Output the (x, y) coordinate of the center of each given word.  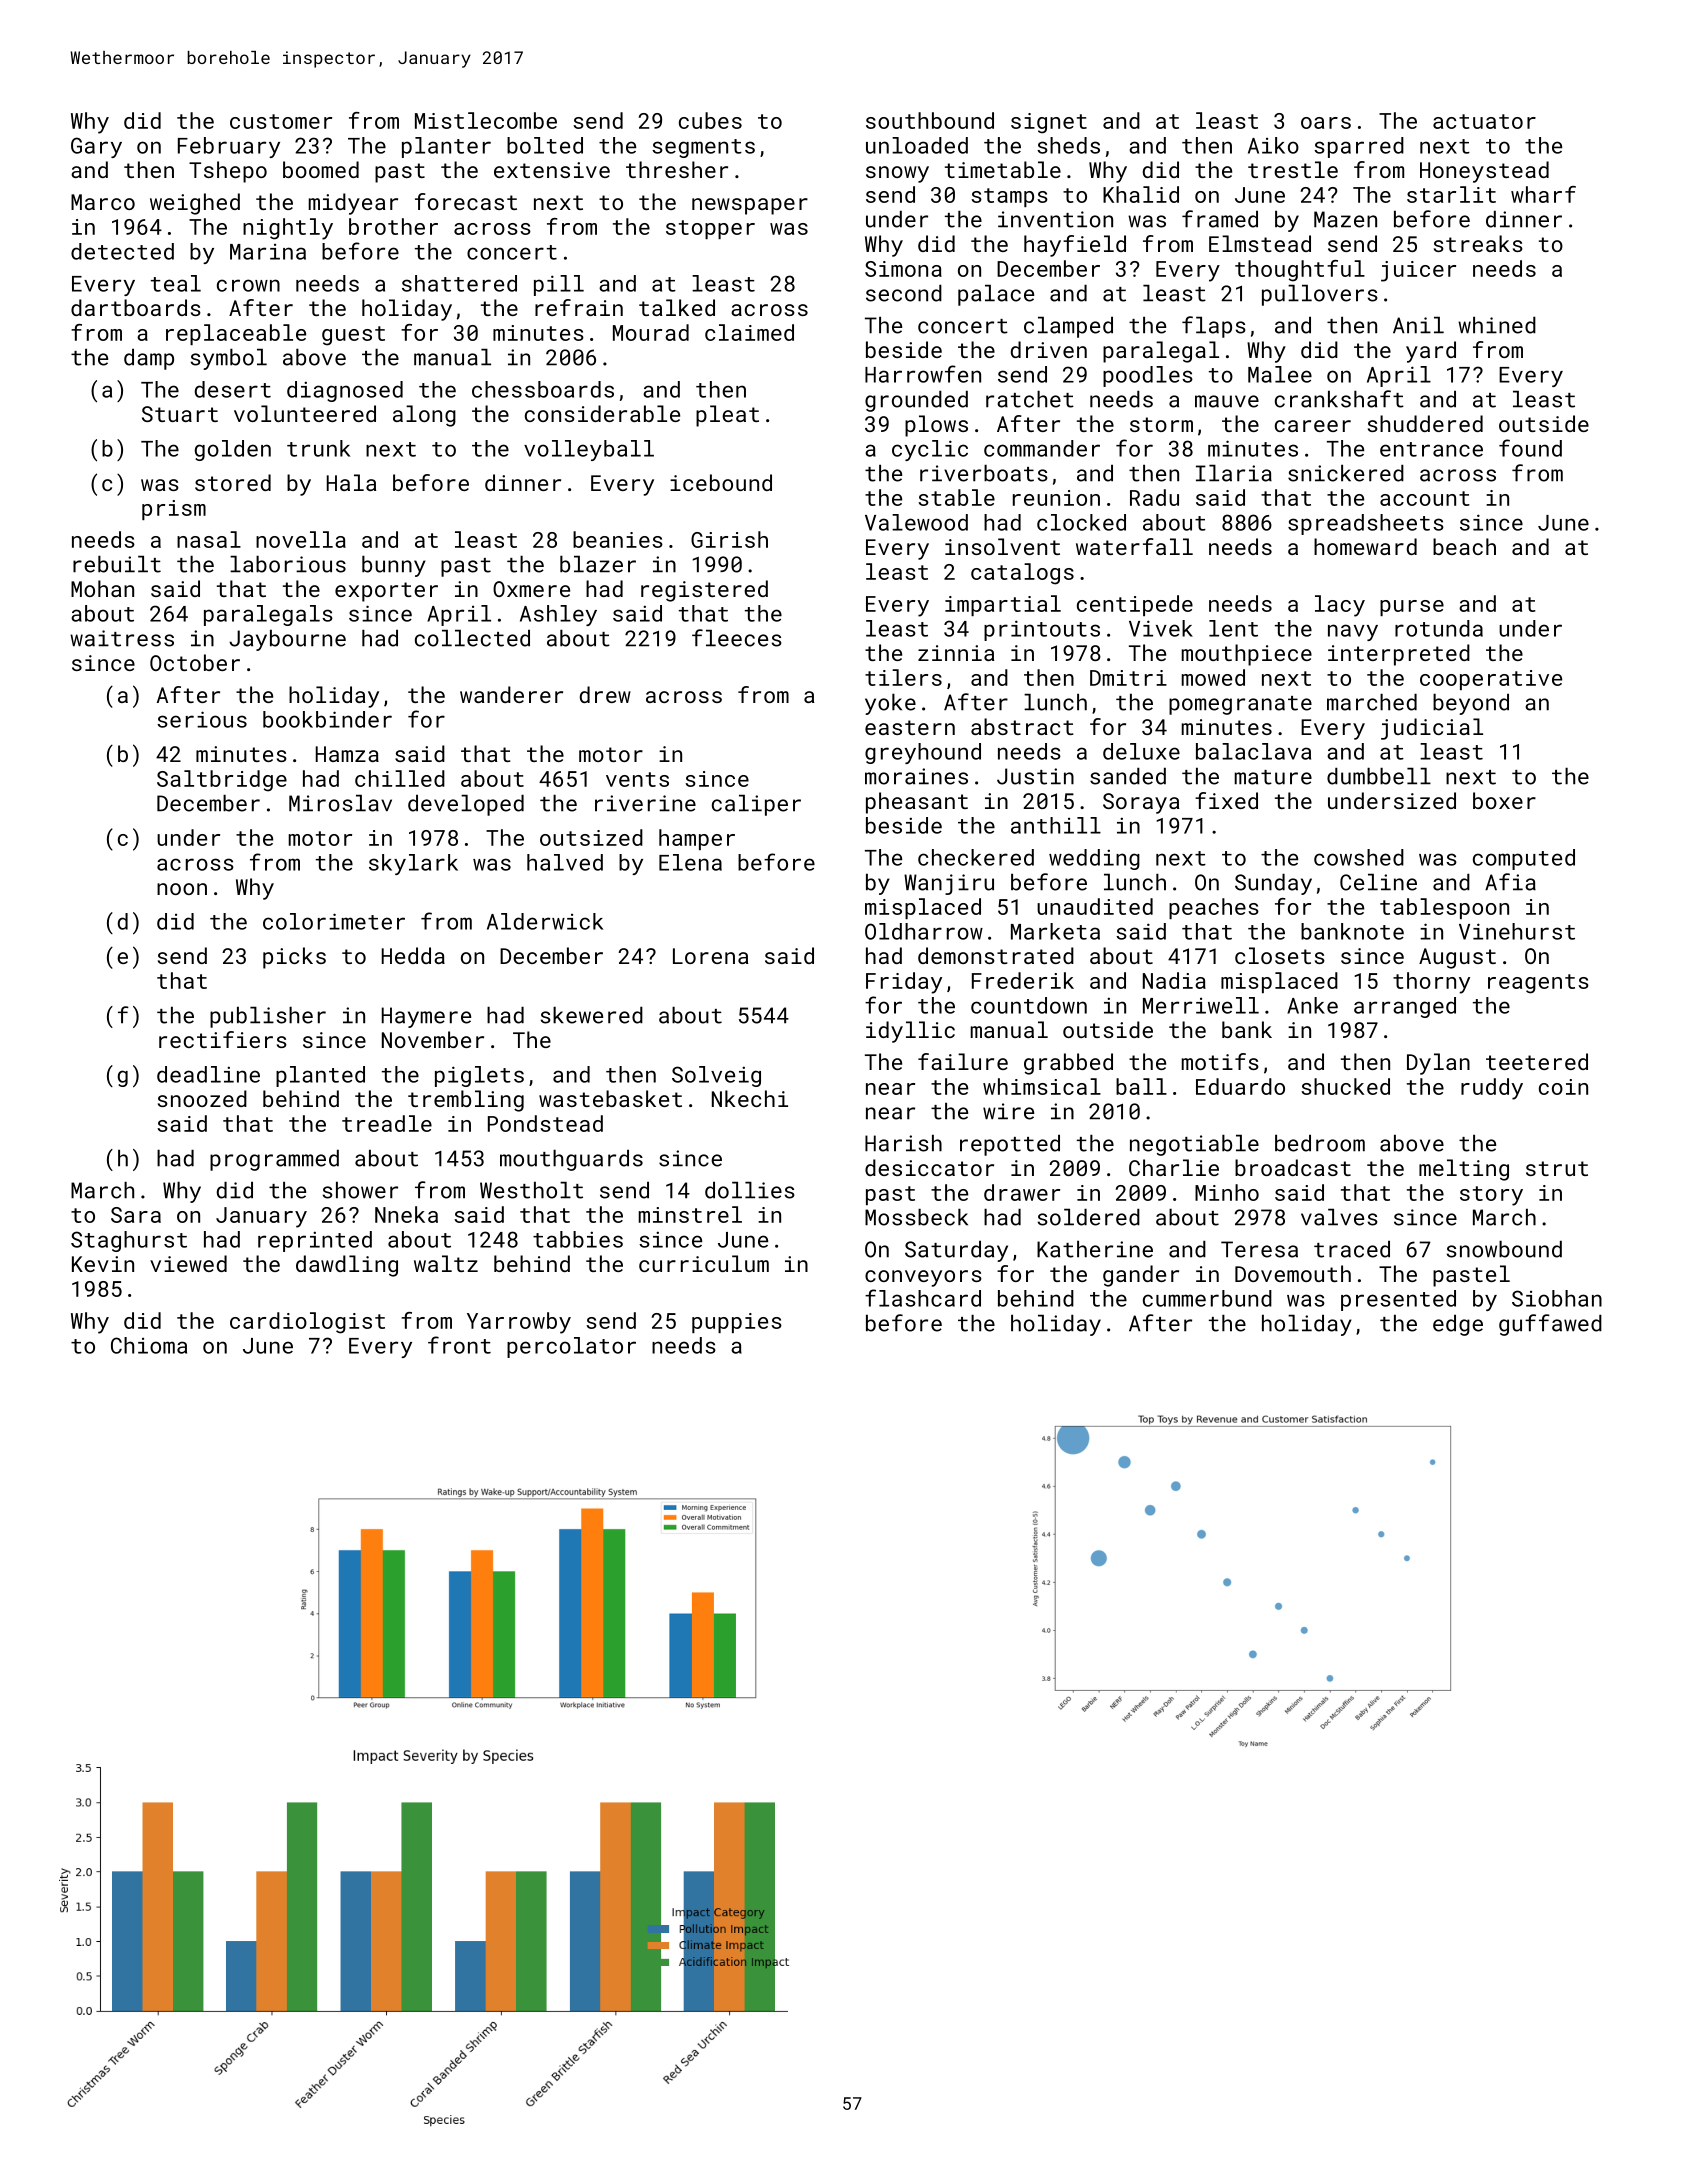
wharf (1543, 194)
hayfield (1075, 246)
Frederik (1023, 980)
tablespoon (1444, 908)
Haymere (426, 1017)
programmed (274, 1160)
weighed (195, 204)
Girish (729, 539)
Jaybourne (287, 640)
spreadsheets (1366, 524)
